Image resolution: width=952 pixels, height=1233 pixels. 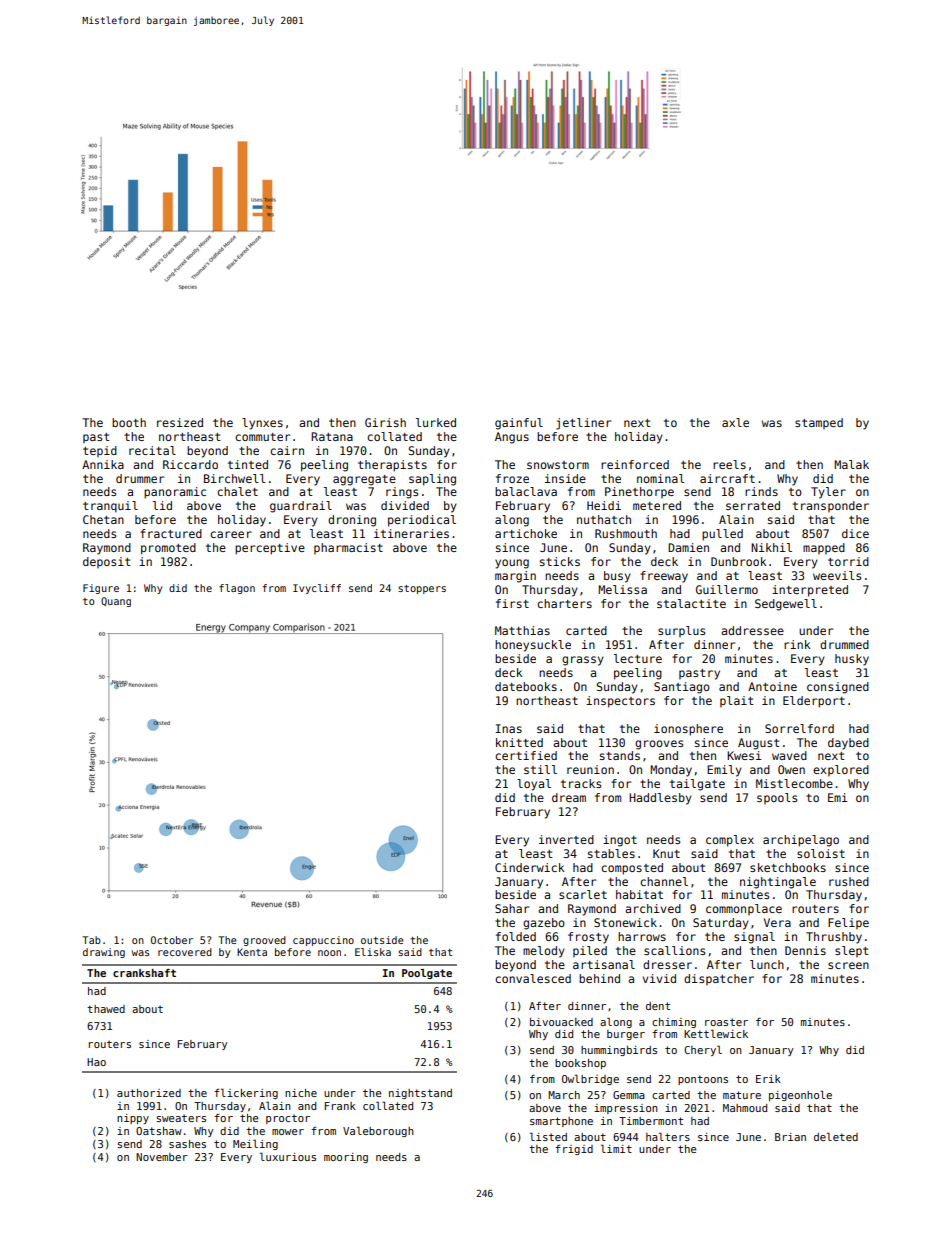 I want to click on Sedgewell, so click(x=786, y=605).
